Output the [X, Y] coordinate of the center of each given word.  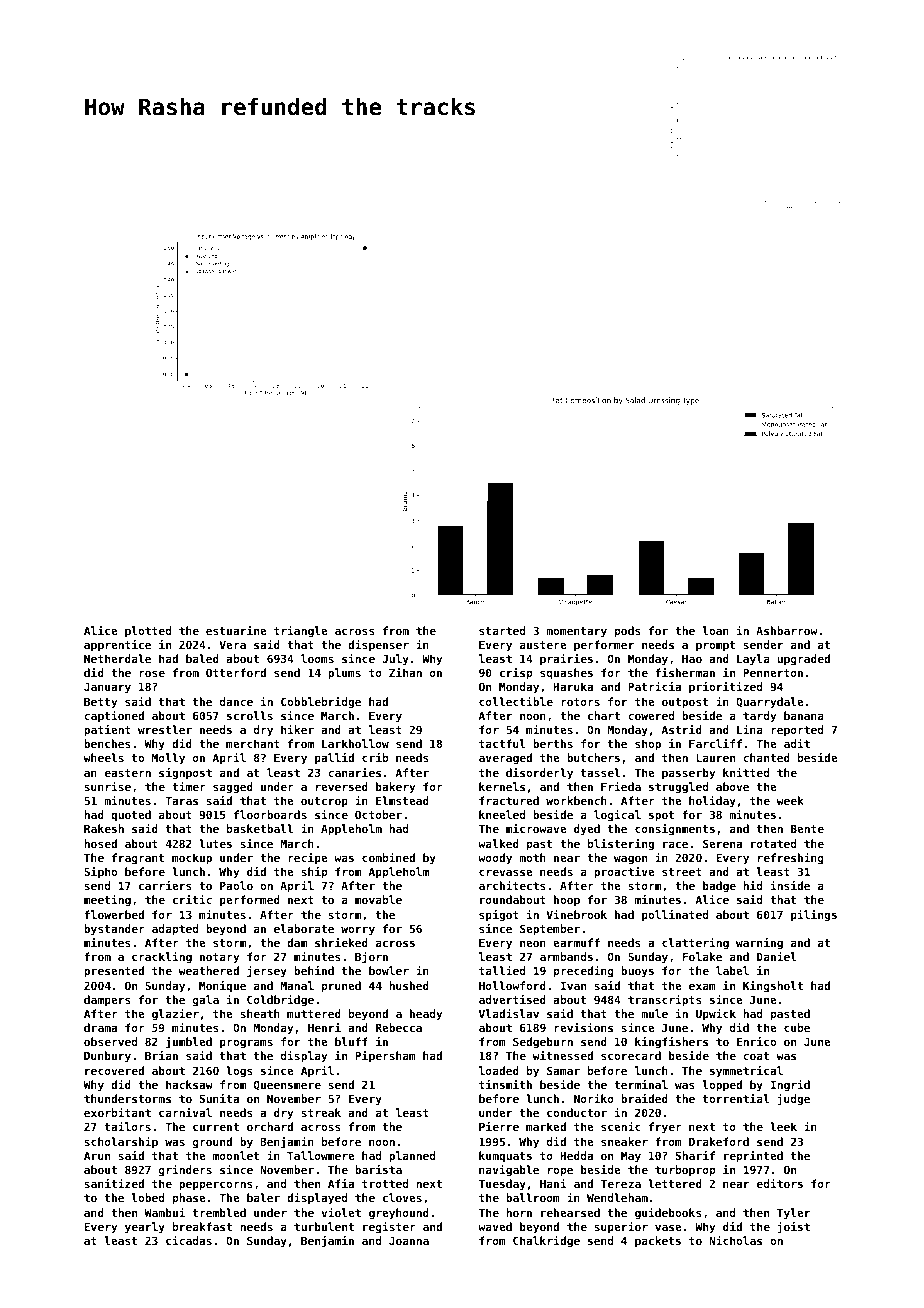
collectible [516, 701]
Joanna [409, 1241]
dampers [107, 1001]
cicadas [189, 1240]
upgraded [803, 660]
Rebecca [399, 1027]
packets [658, 1242]
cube [797, 1027]
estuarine [236, 630]
